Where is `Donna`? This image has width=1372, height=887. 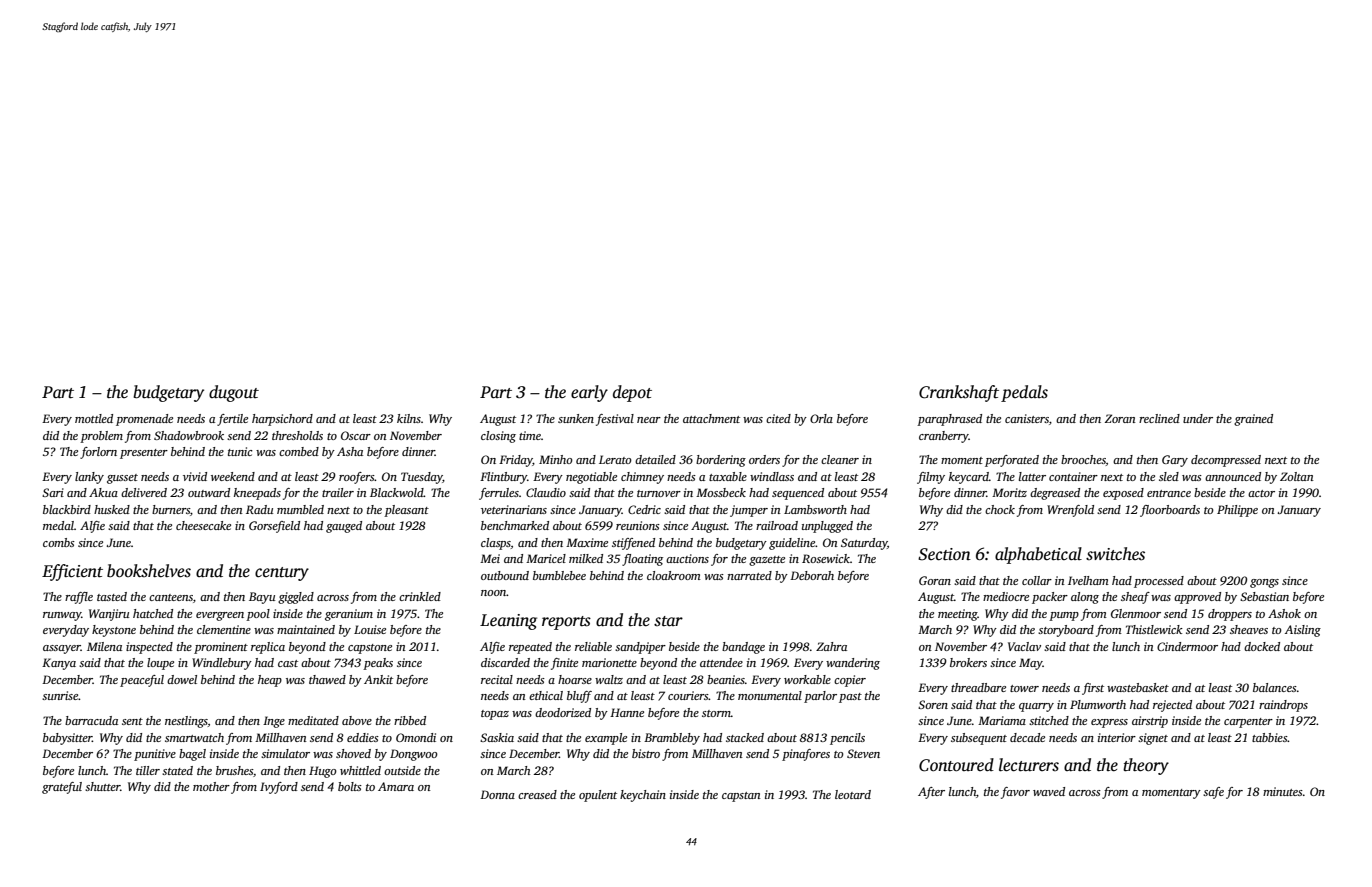
Donna is located at coordinates (497, 794).
